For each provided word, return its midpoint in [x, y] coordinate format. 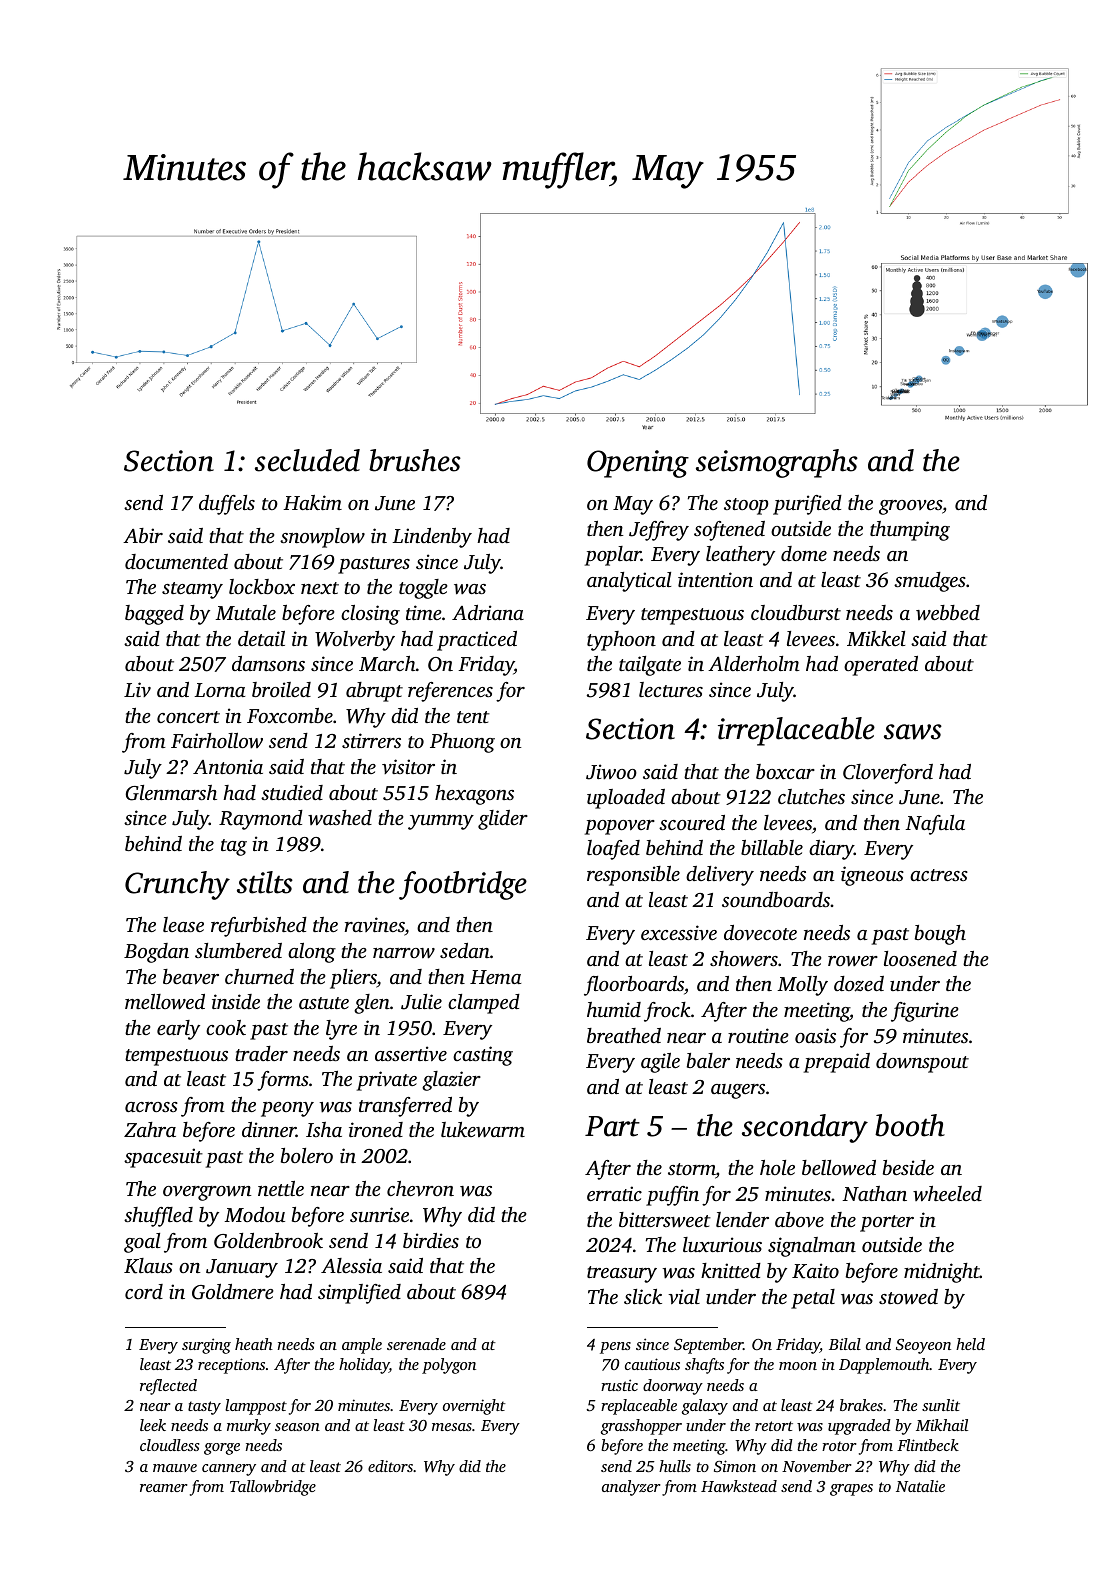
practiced [477, 641]
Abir [143, 535]
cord [144, 1291]
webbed [948, 613]
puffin [672, 1196]
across [151, 1107]
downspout [922, 1063]
